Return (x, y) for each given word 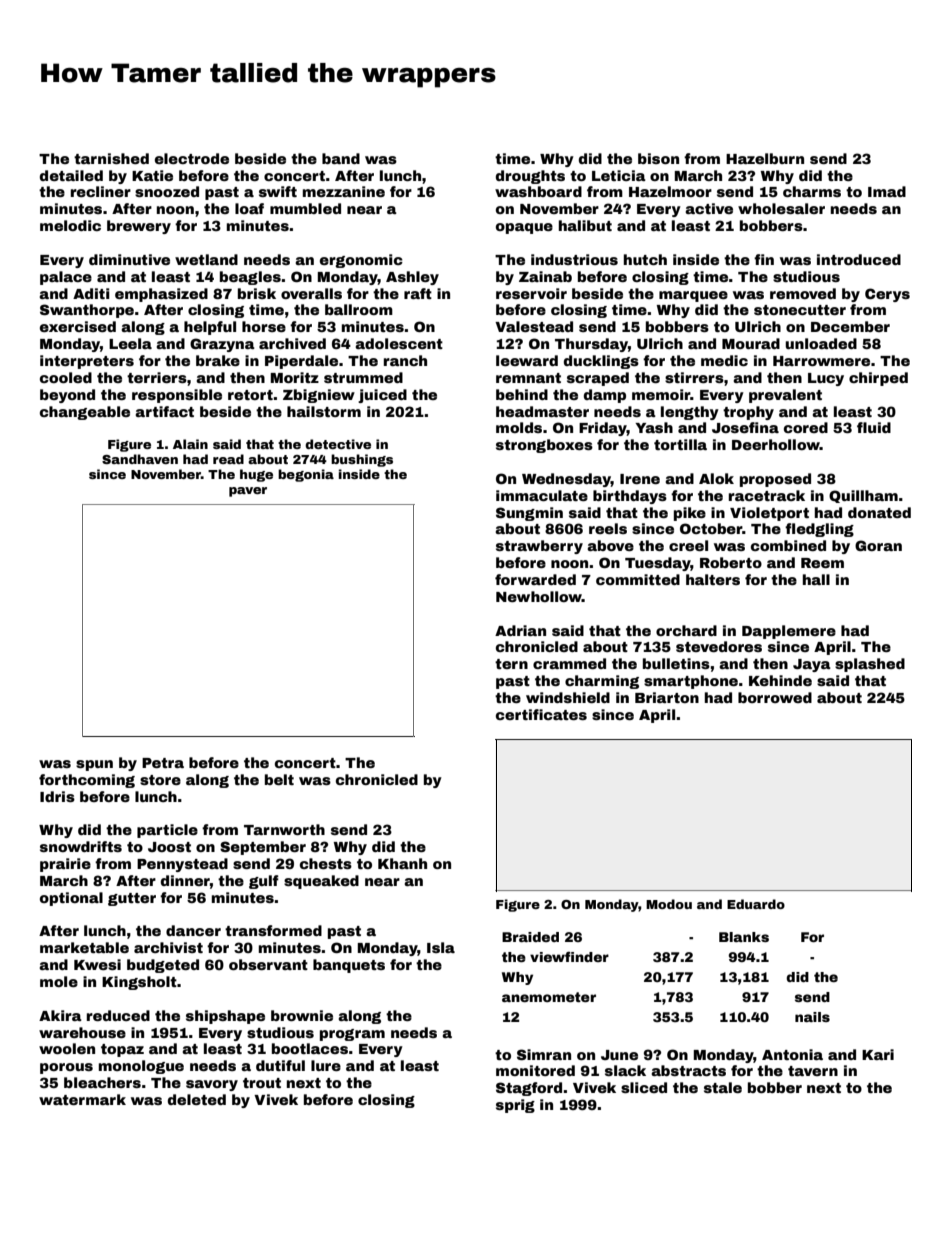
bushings (362, 460)
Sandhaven (140, 459)
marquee (693, 296)
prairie (65, 865)
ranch (405, 360)
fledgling (819, 530)
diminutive (129, 259)
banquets (349, 966)
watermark (82, 1099)
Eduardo (756, 904)
